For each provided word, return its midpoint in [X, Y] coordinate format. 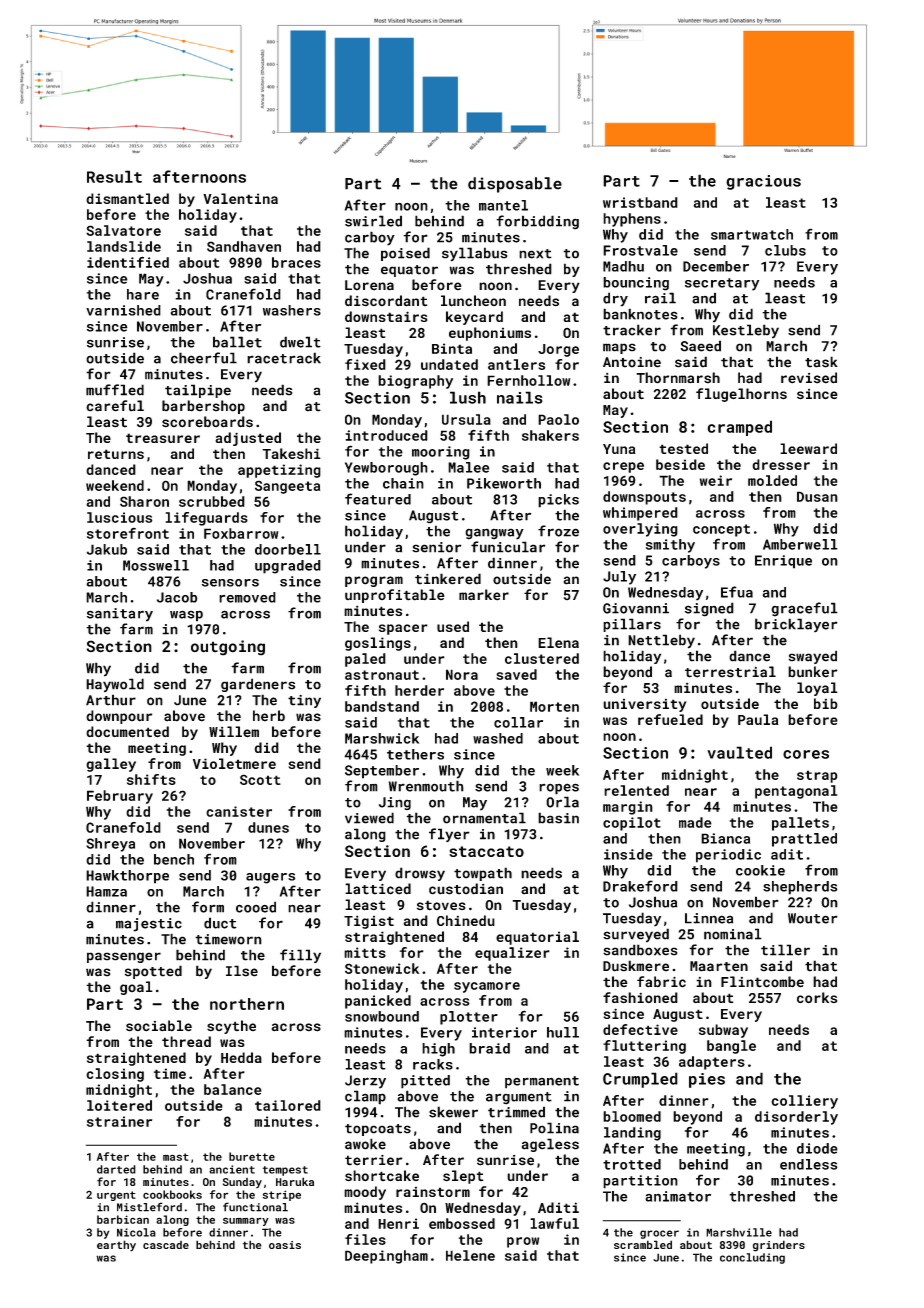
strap [817, 776]
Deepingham [386, 1257]
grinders [779, 1246]
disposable [515, 185]
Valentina [240, 198]
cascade [166, 1245]
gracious [763, 182]
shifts [151, 779]
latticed [378, 889]
